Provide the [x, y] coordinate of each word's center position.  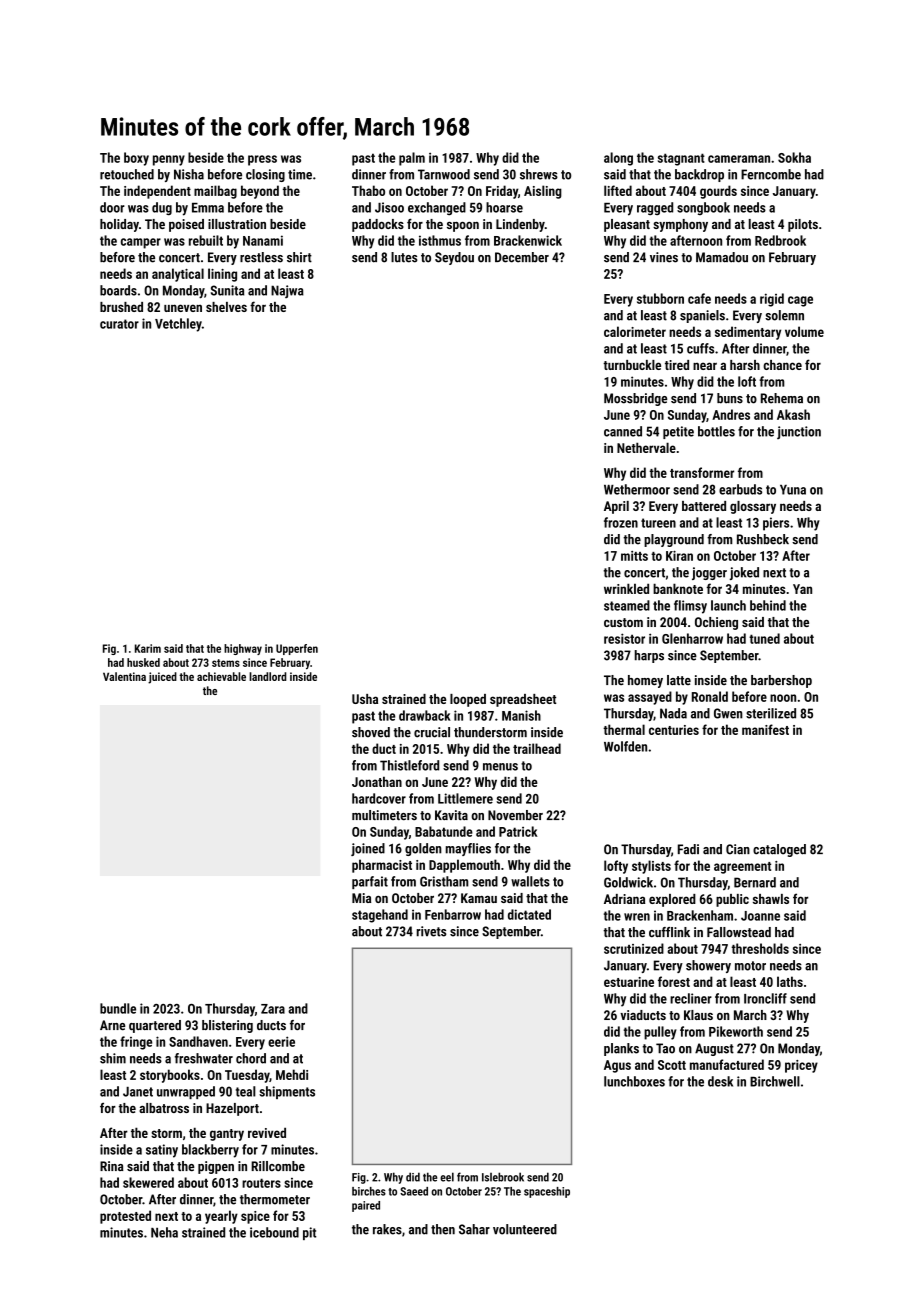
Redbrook [780, 240]
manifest [765, 729]
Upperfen [297, 649]
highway [243, 649]
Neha [164, 1232]
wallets [530, 881]
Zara [273, 1009]
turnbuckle [632, 365]
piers [776, 524]
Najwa [287, 291]
